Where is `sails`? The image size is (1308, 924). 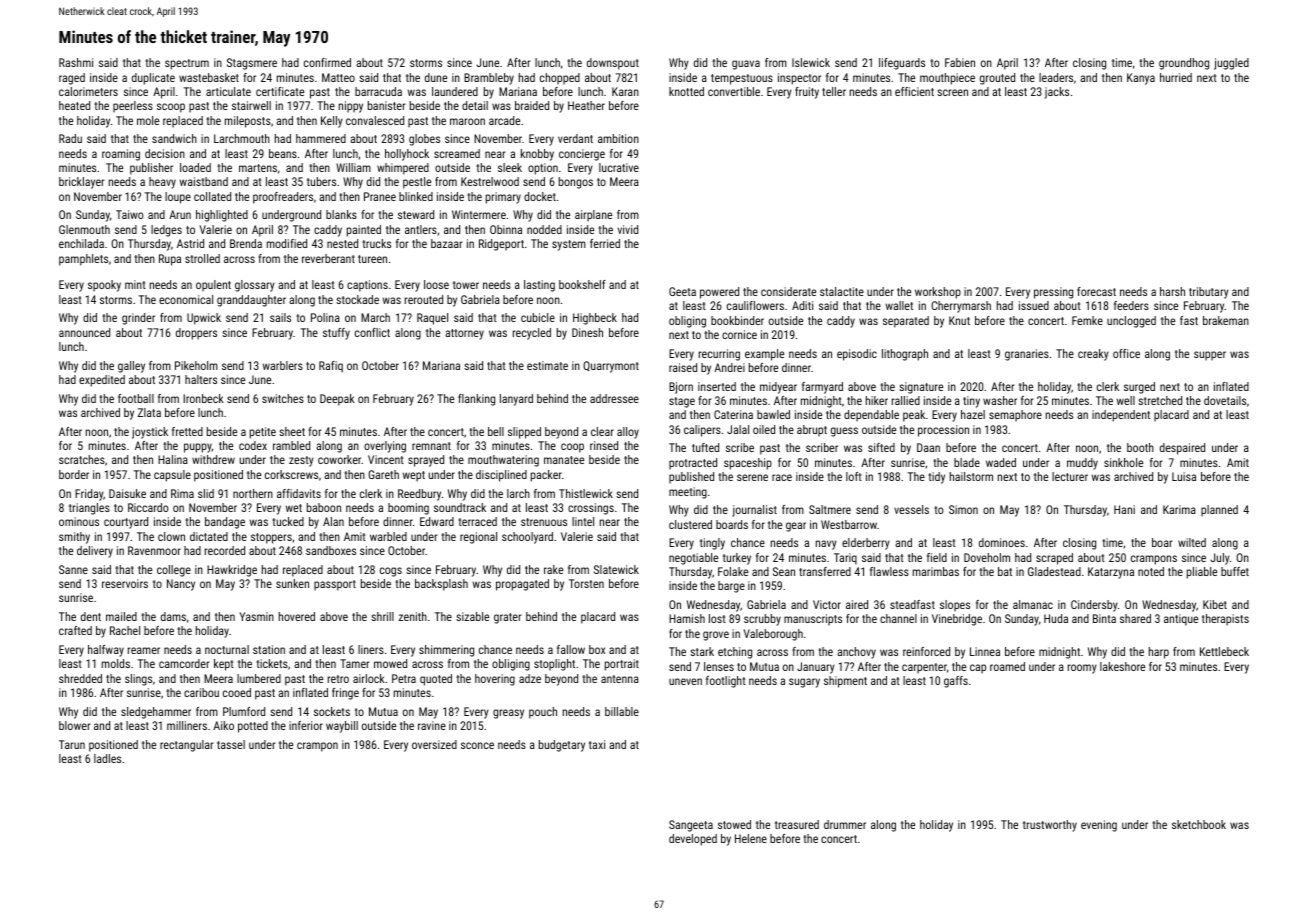 sails is located at coordinates (280, 317).
